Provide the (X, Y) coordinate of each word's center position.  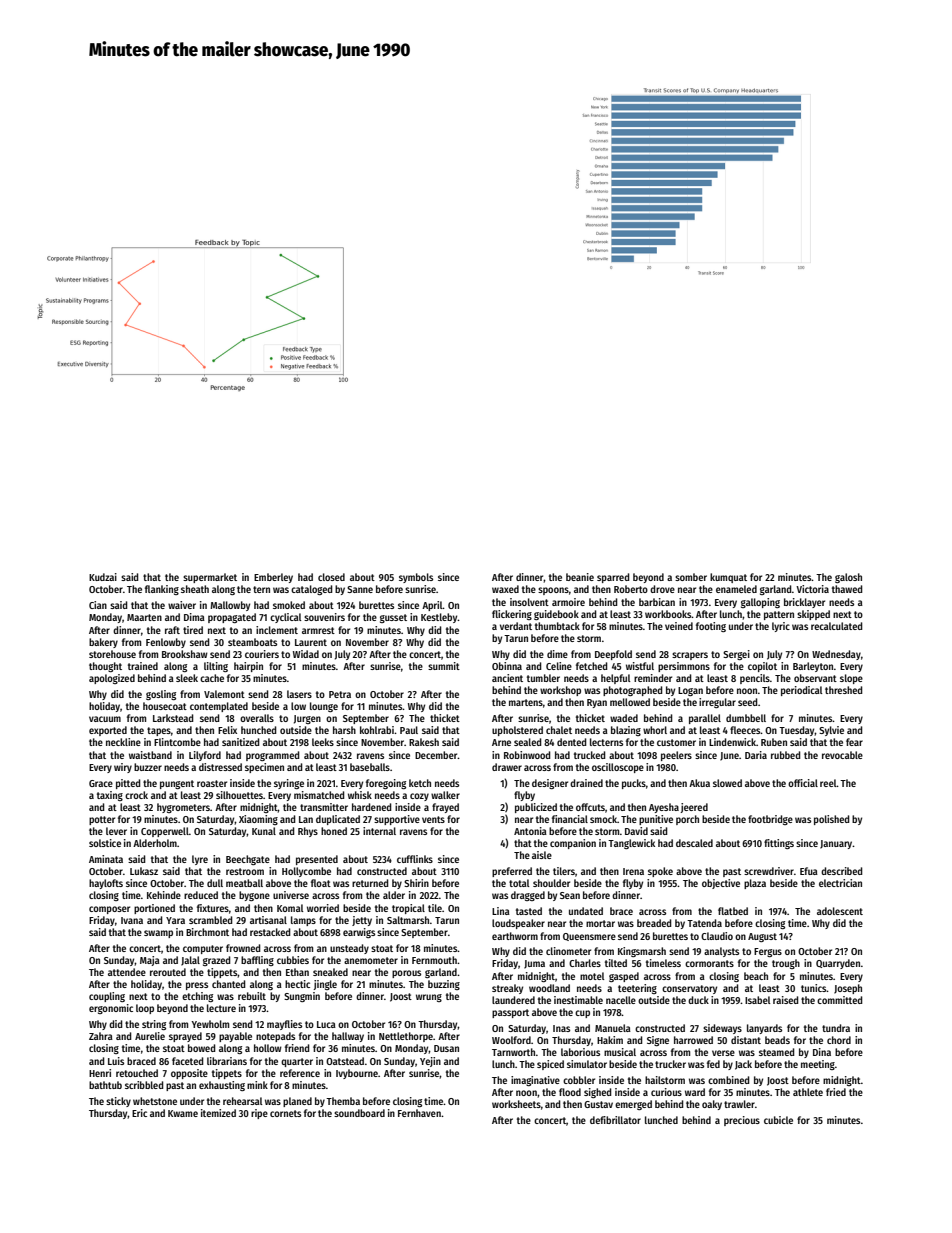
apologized (112, 679)
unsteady (349, 949)
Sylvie (831, 731)
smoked (289, 605)
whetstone (155, 1101)
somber (691, 577)
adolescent (840, 911)
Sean (570, 895)
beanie (580, 577)
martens (526, 702)
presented (317, 860)
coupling (107, 997)
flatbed (733, 911)
